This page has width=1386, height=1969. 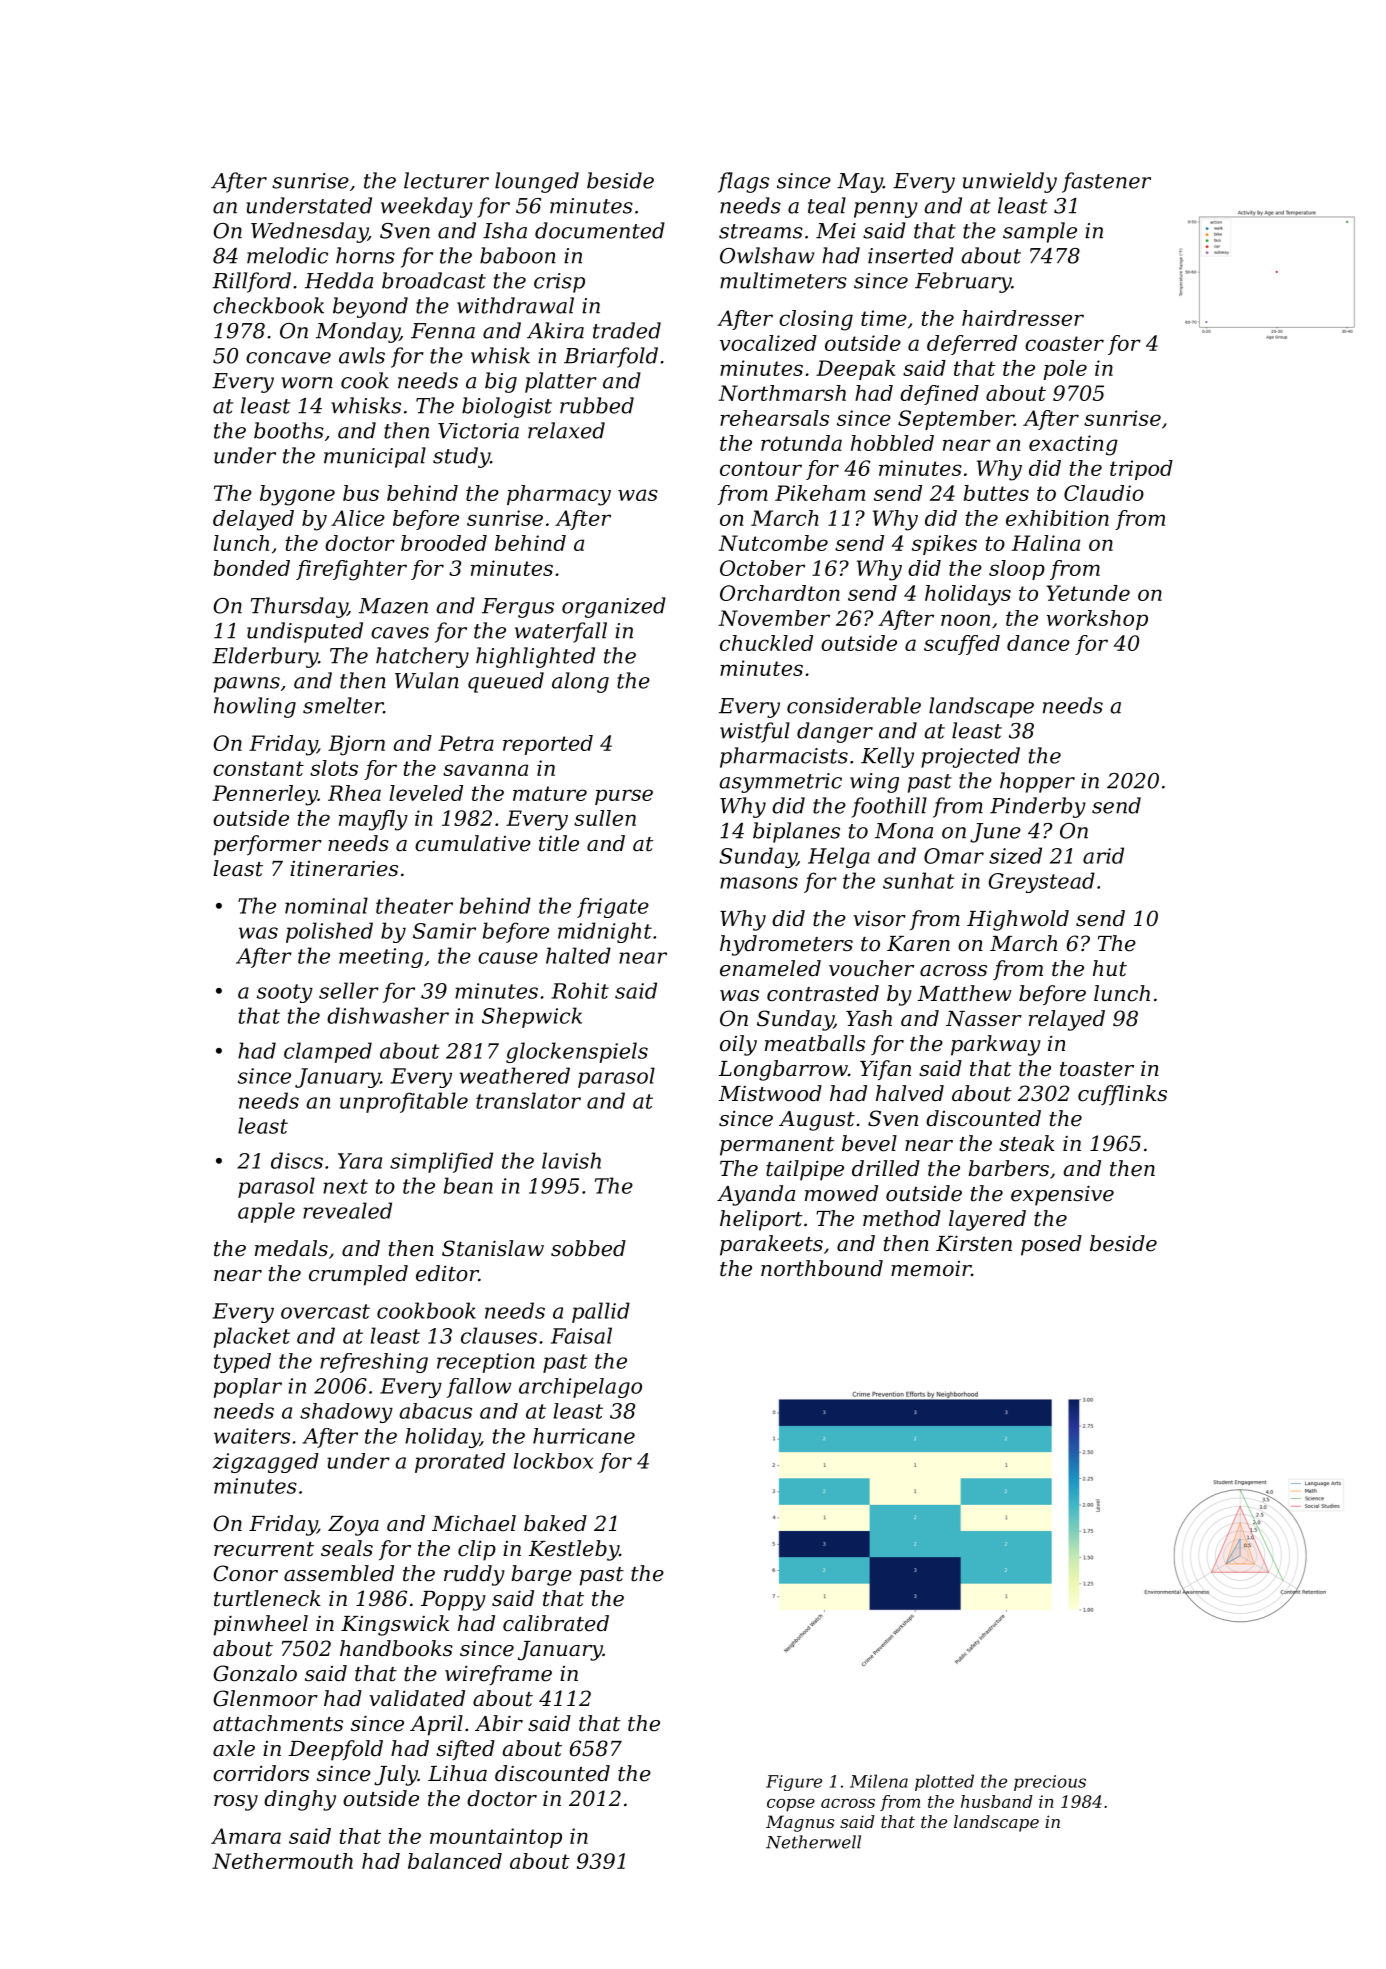 I want to click on Netherwell, so click(x=813, y=1842).
